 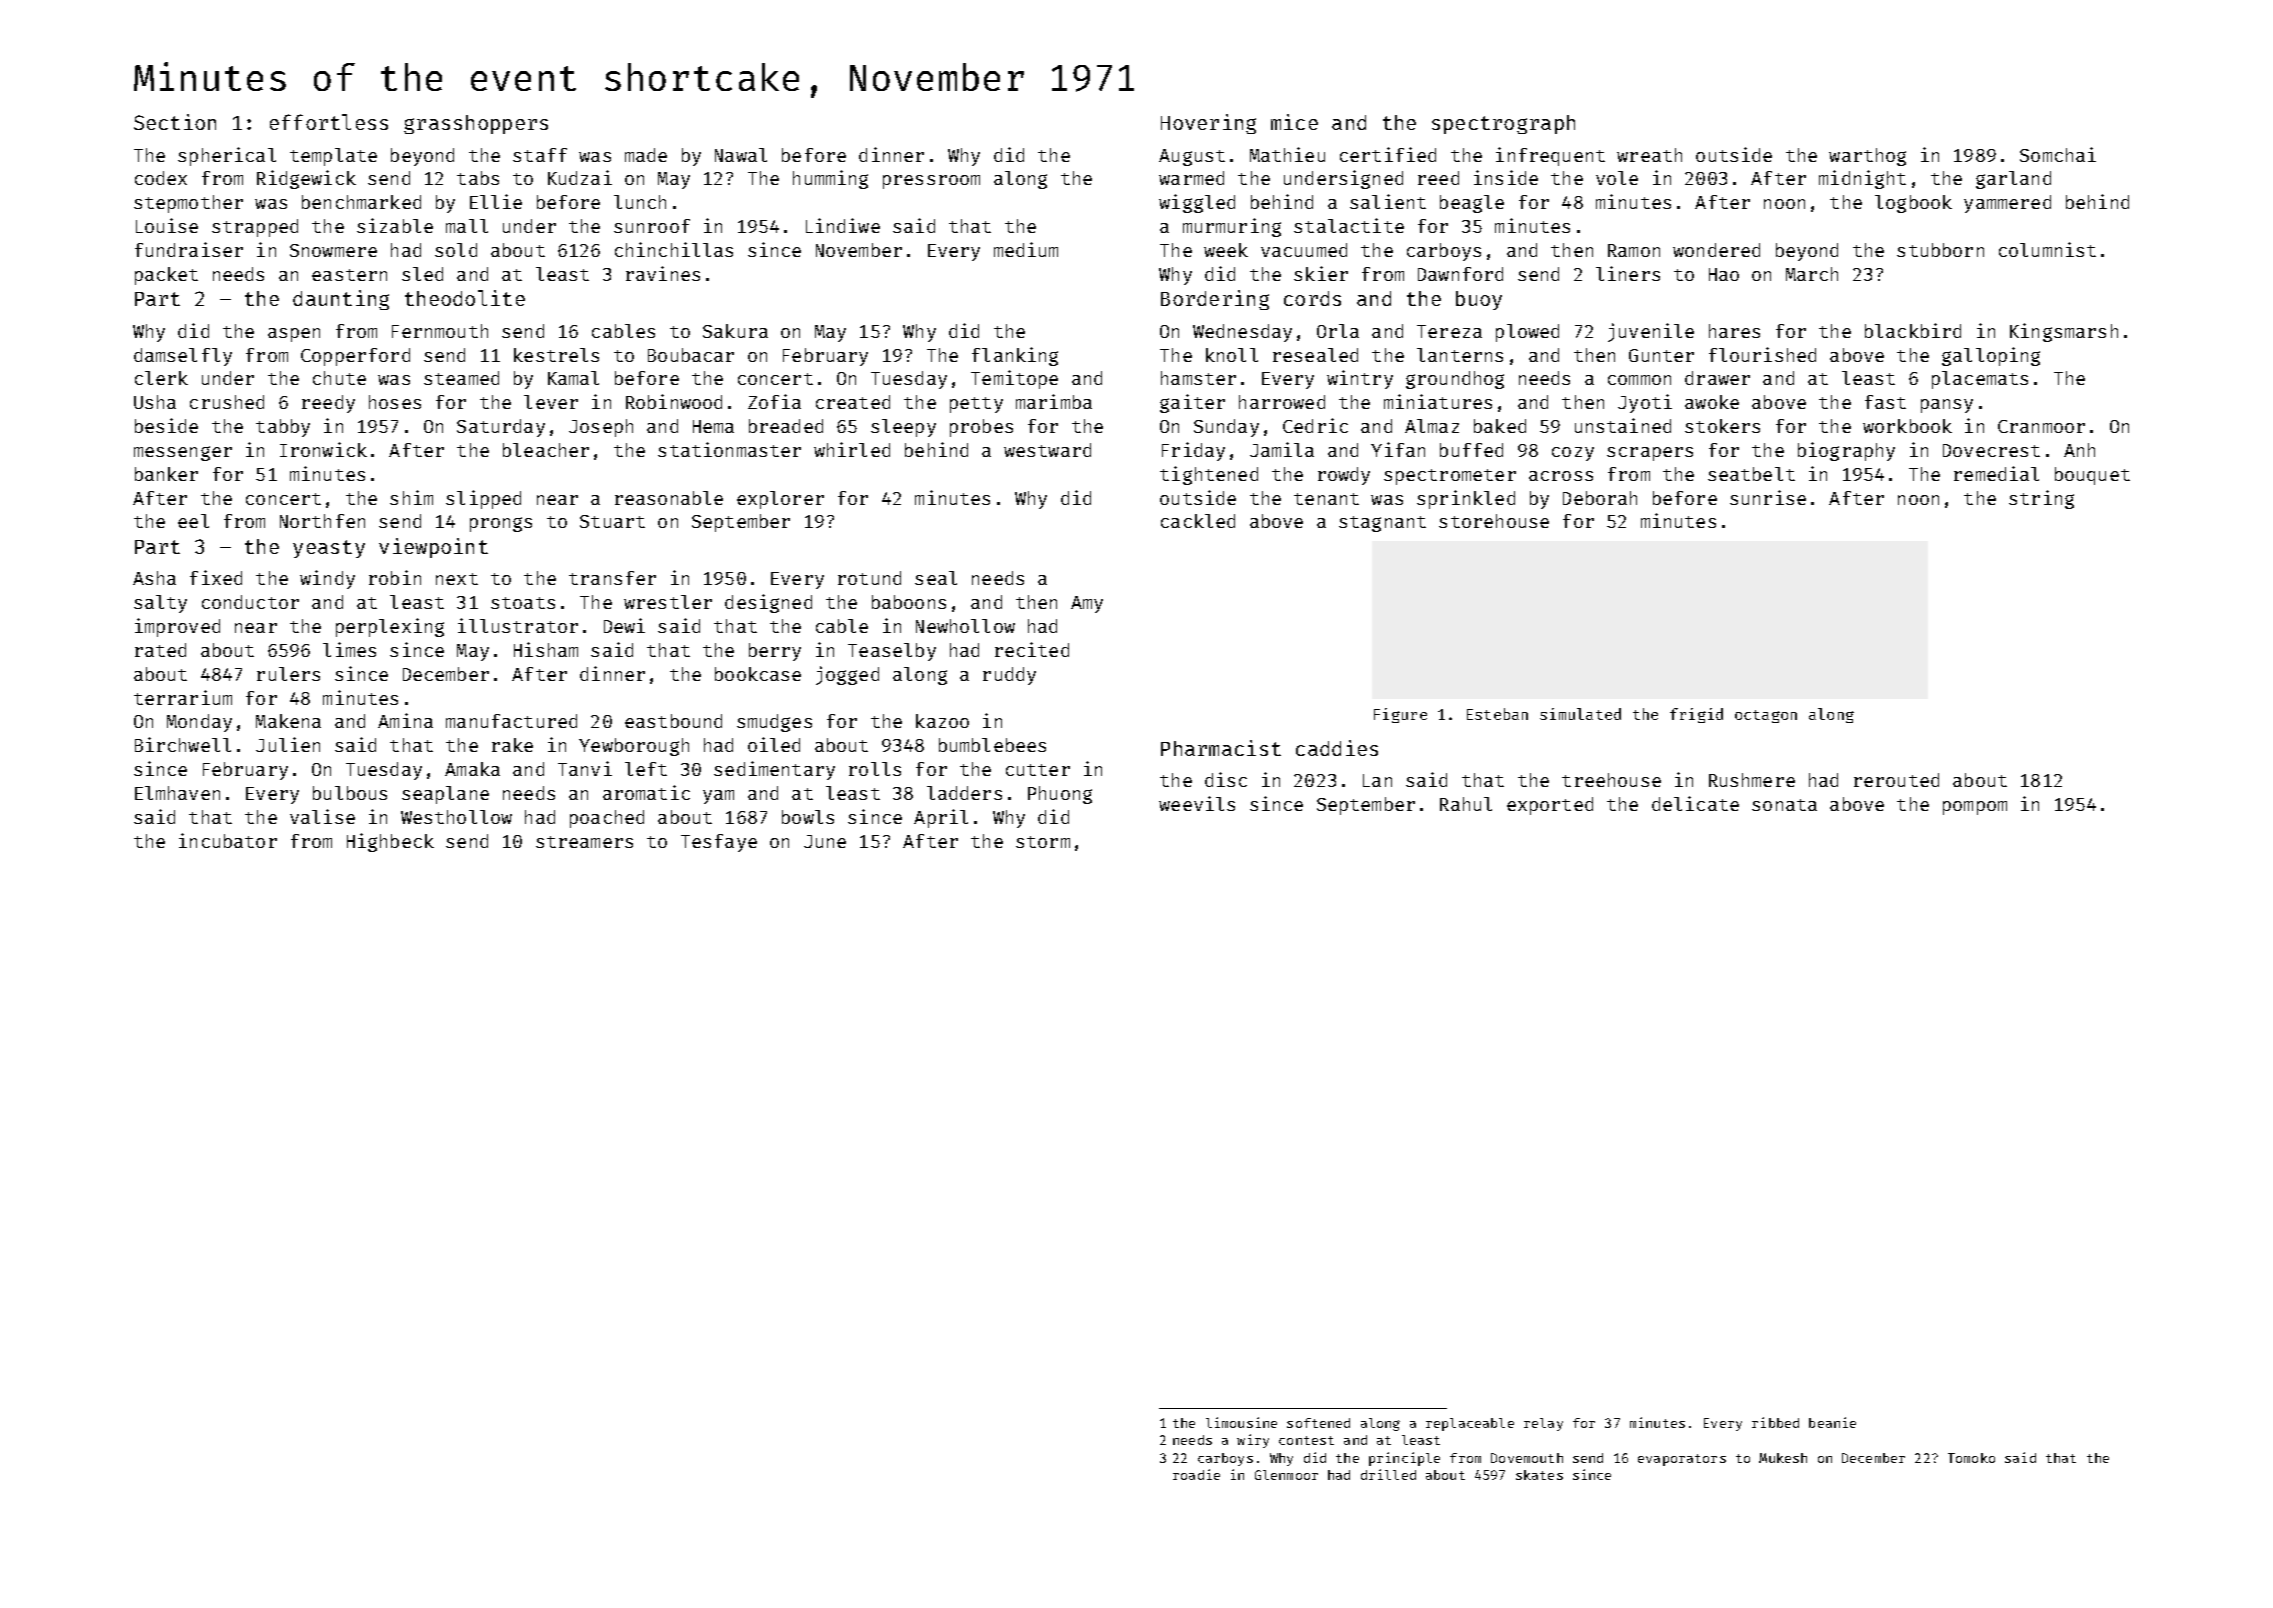 I want to click on Somchai, so click(x=2058, y=154).
